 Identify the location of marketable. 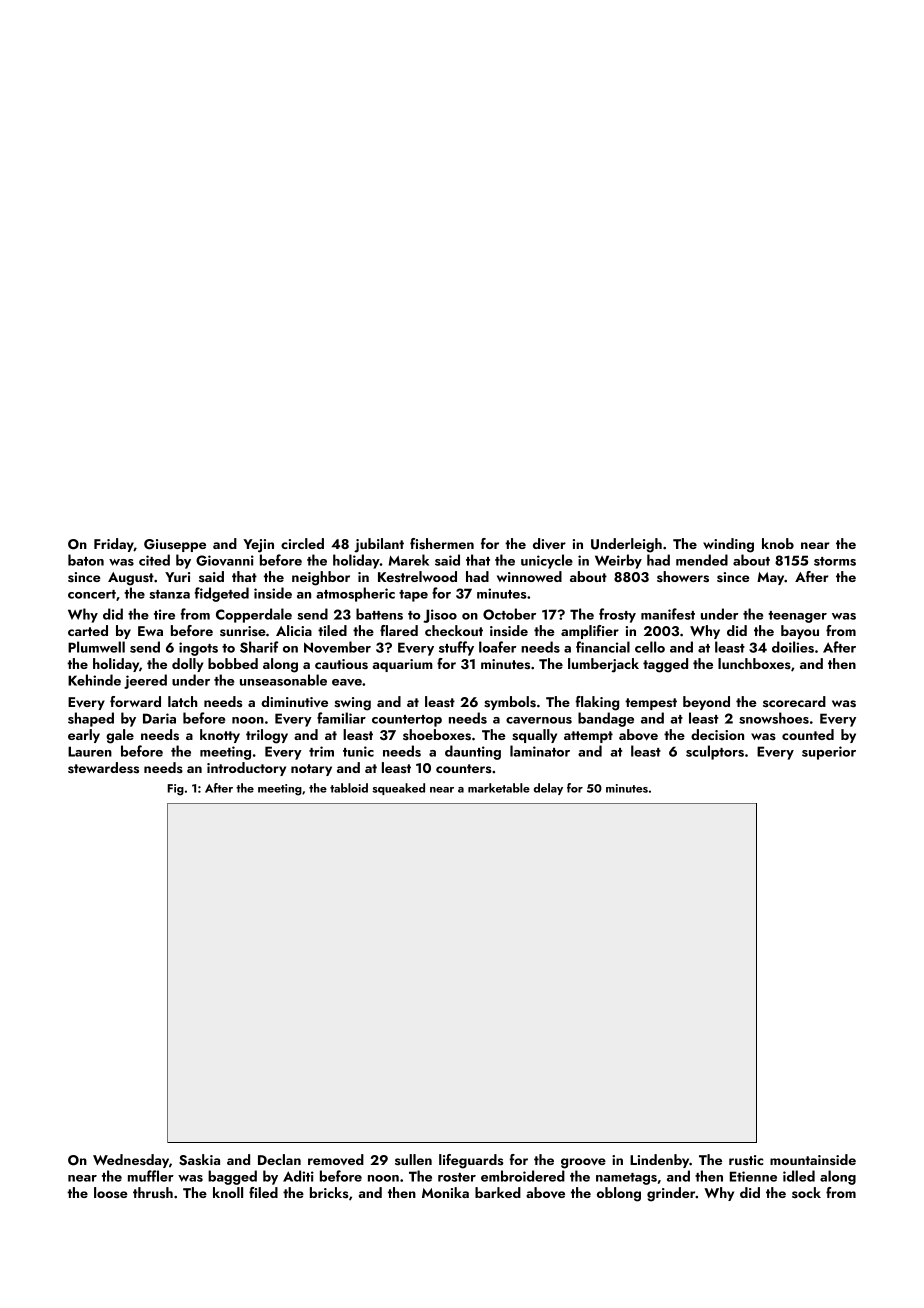
(499, 788).
